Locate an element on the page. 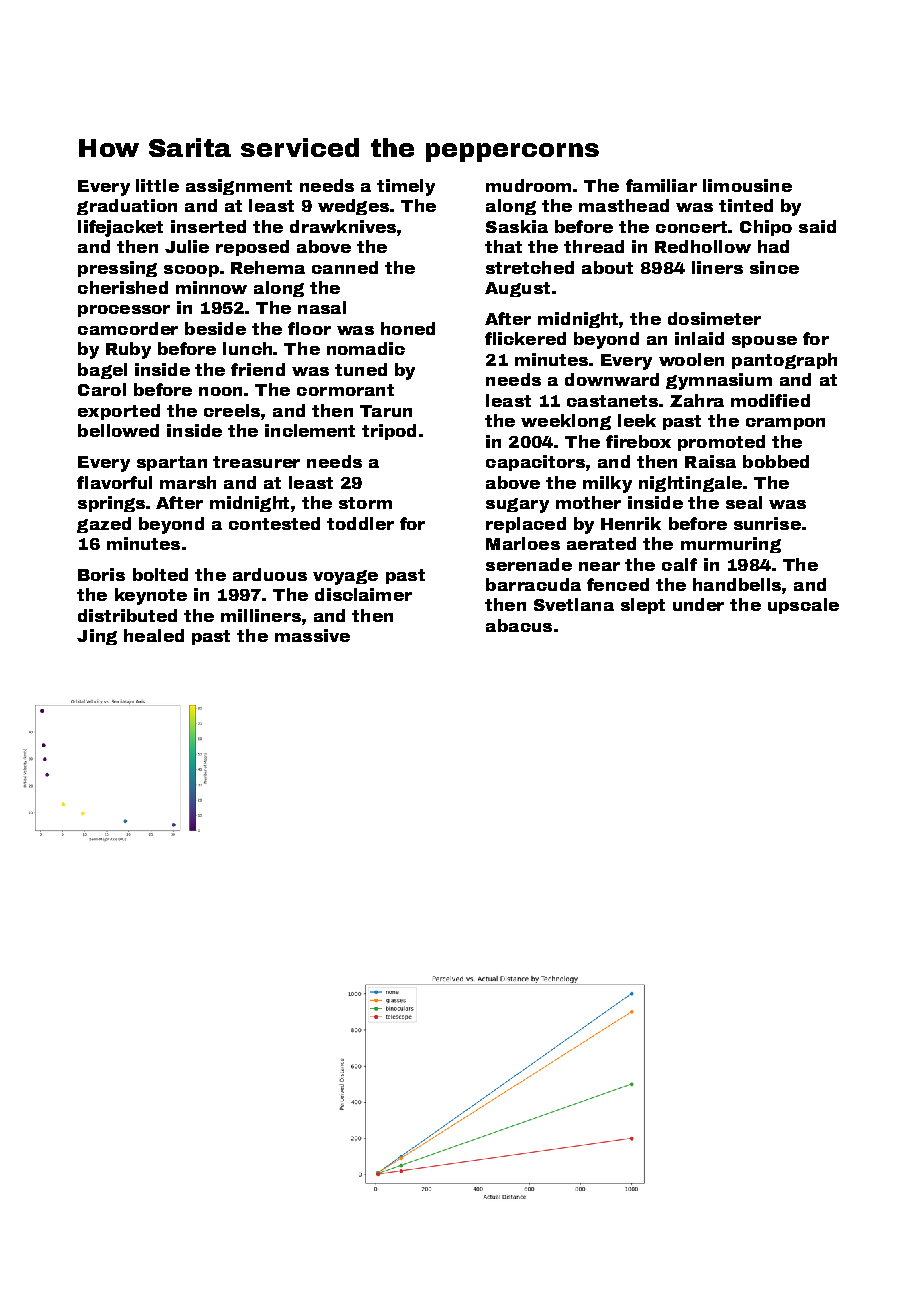 This image has height=1311, width=924. Tarun is located at coordinates (386, 411).
